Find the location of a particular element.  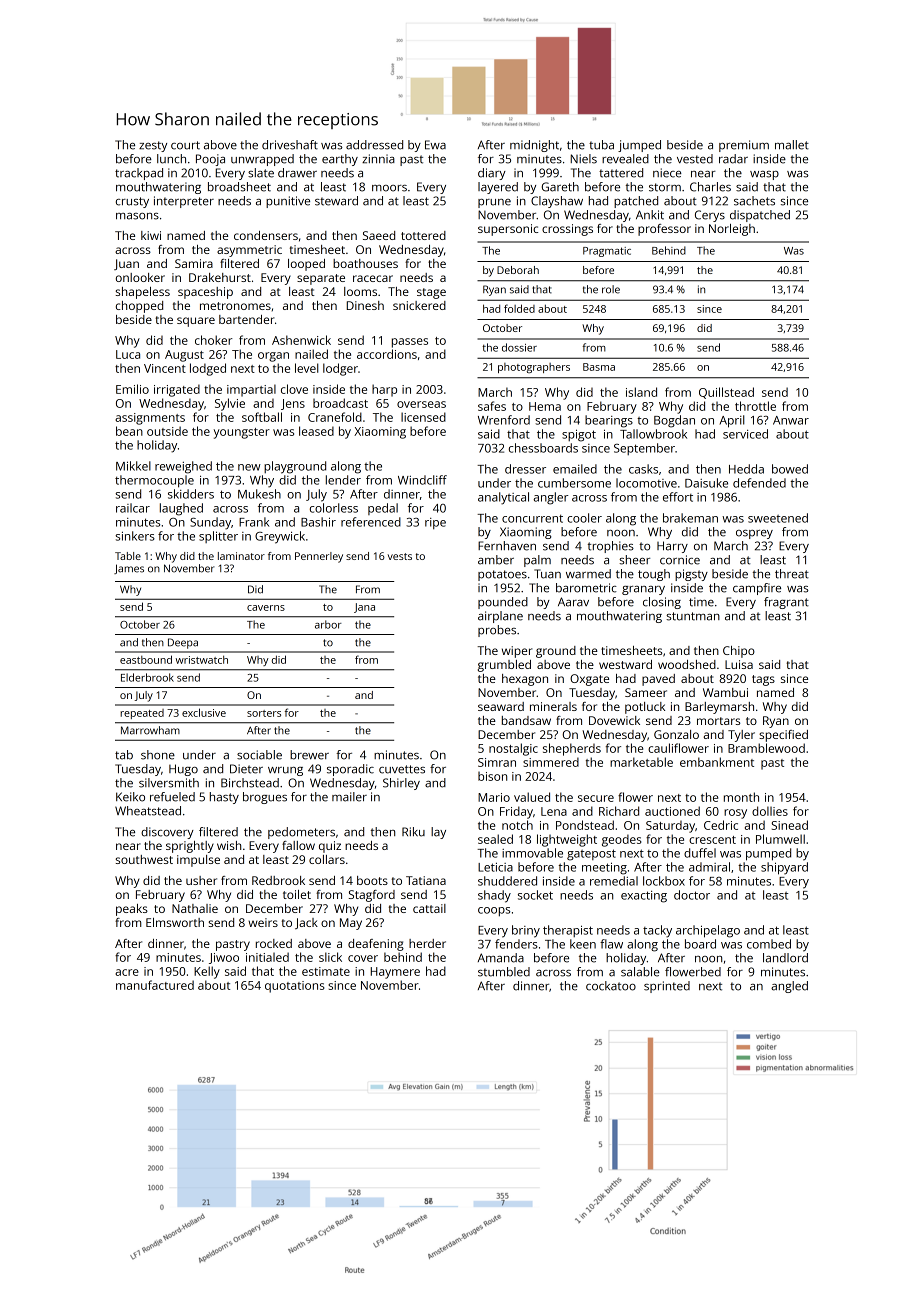

wasp is located at coordinates (764, 175).
